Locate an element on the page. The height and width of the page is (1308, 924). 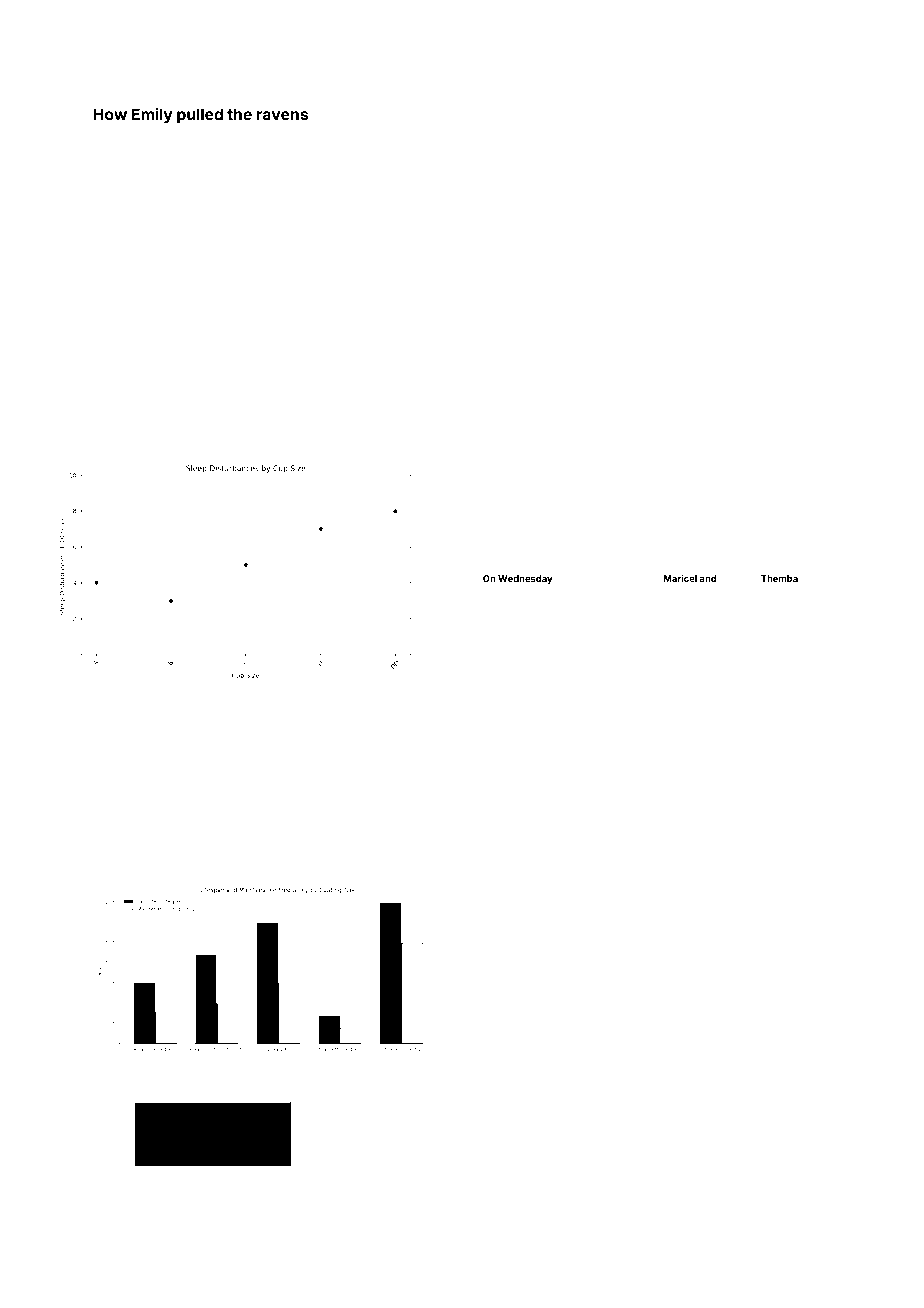
watches is located at coordinates (391, 1249).
